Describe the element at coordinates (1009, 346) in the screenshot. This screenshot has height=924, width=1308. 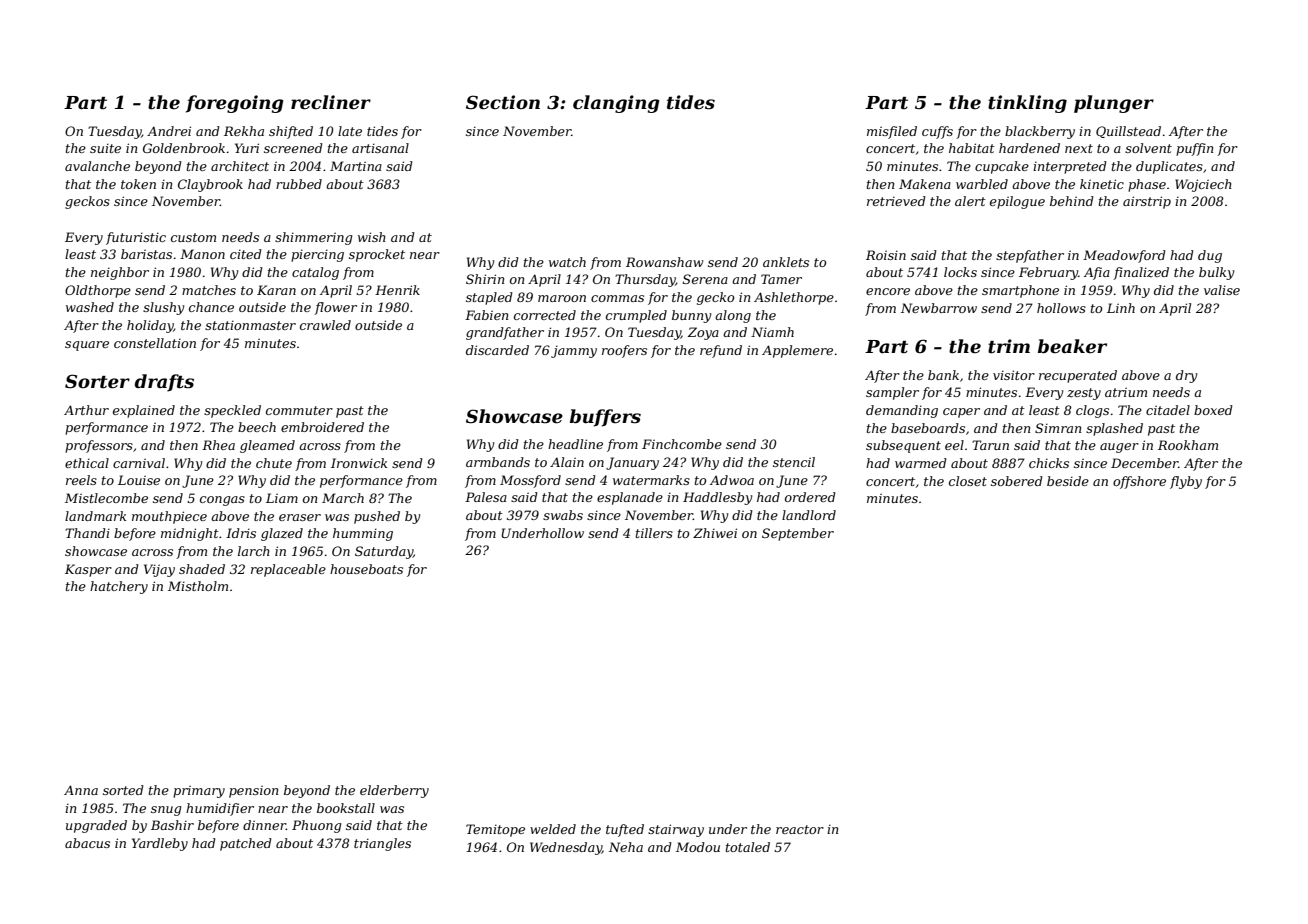
I see `trim` at that location.
